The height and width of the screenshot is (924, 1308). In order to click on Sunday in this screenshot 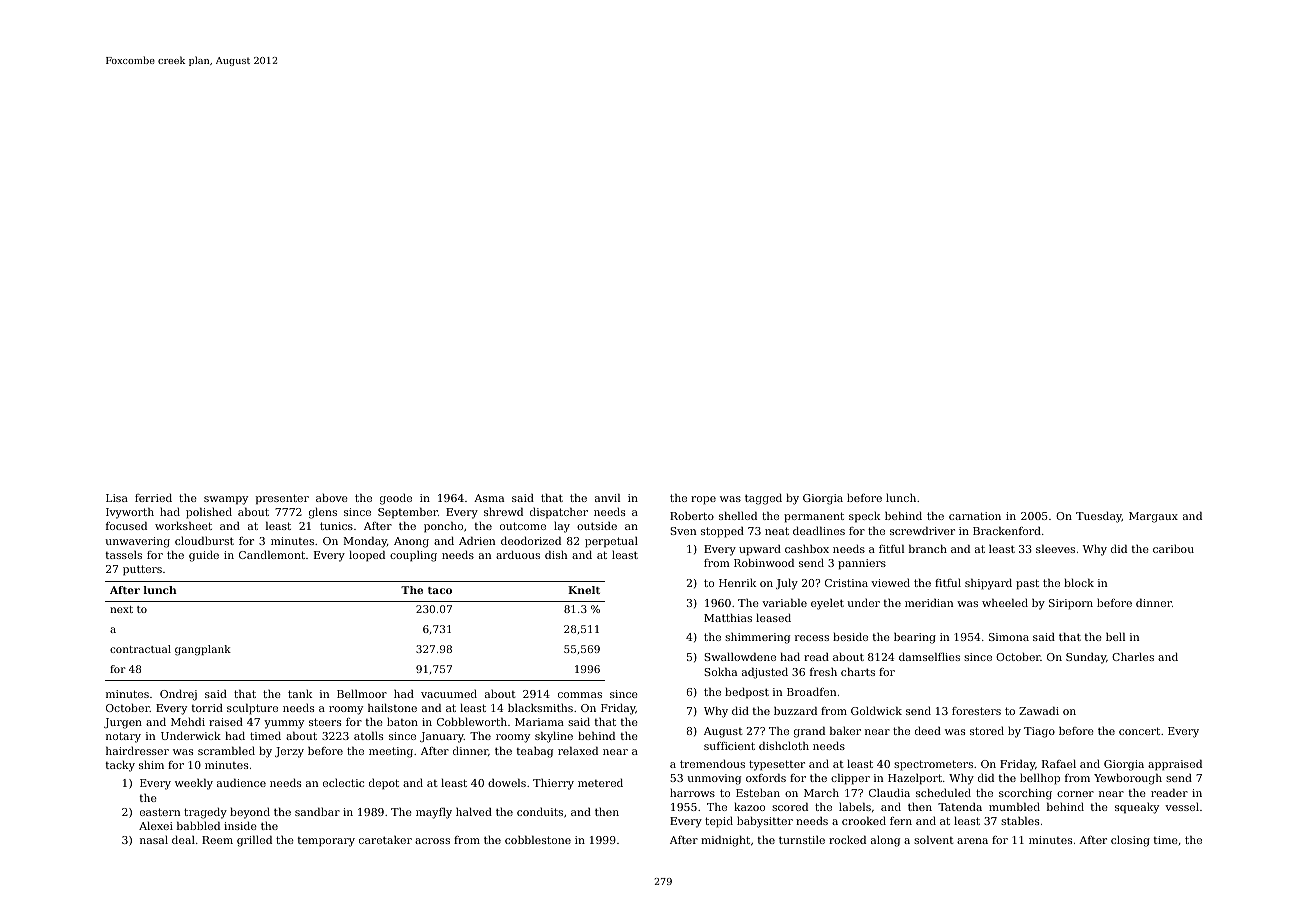, I will do `click(1086, 658)`.
